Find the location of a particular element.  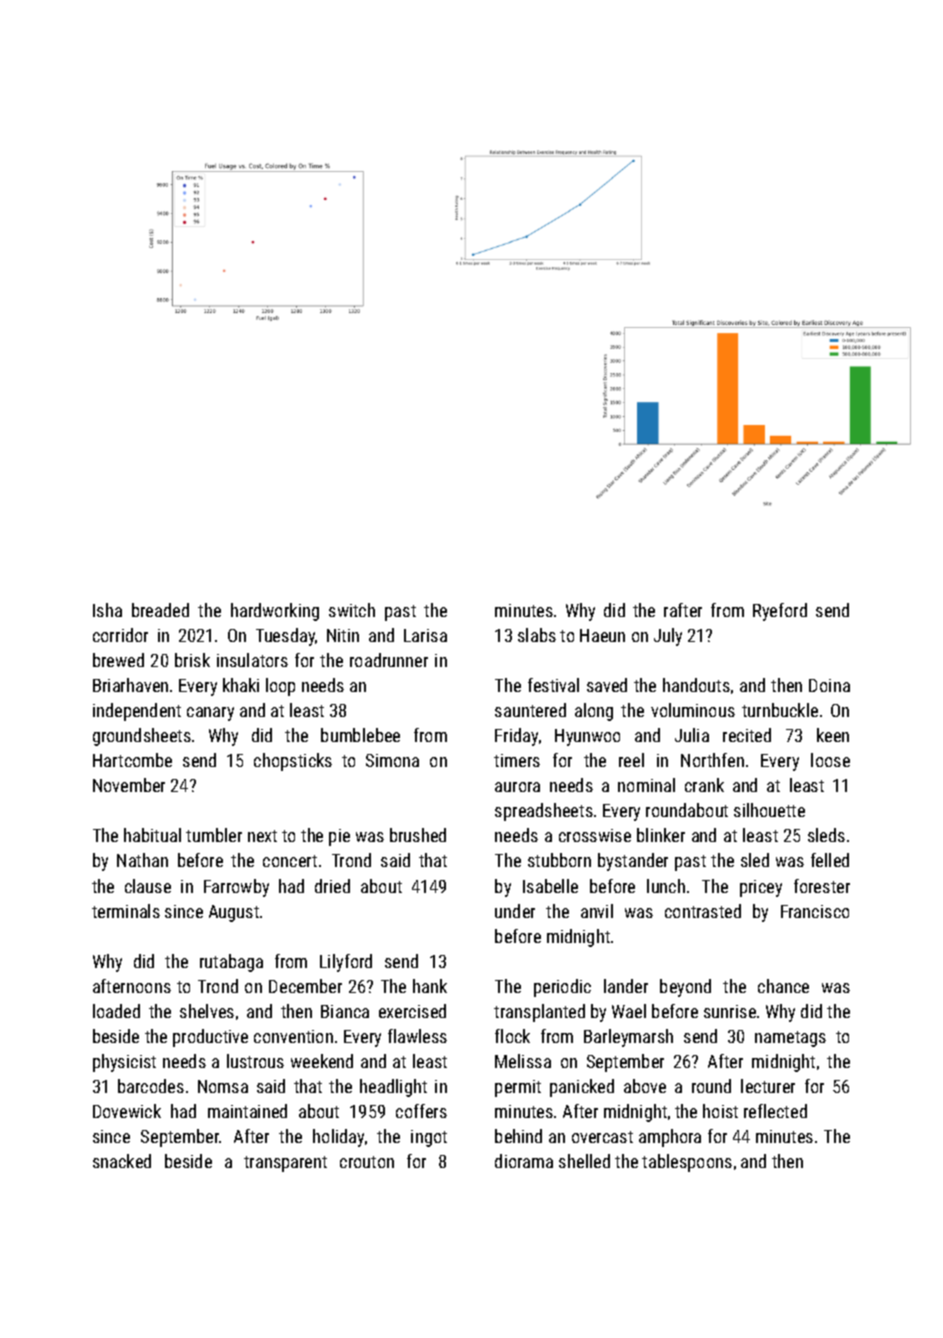

Ryeford is located at coordinates (780, 612).
